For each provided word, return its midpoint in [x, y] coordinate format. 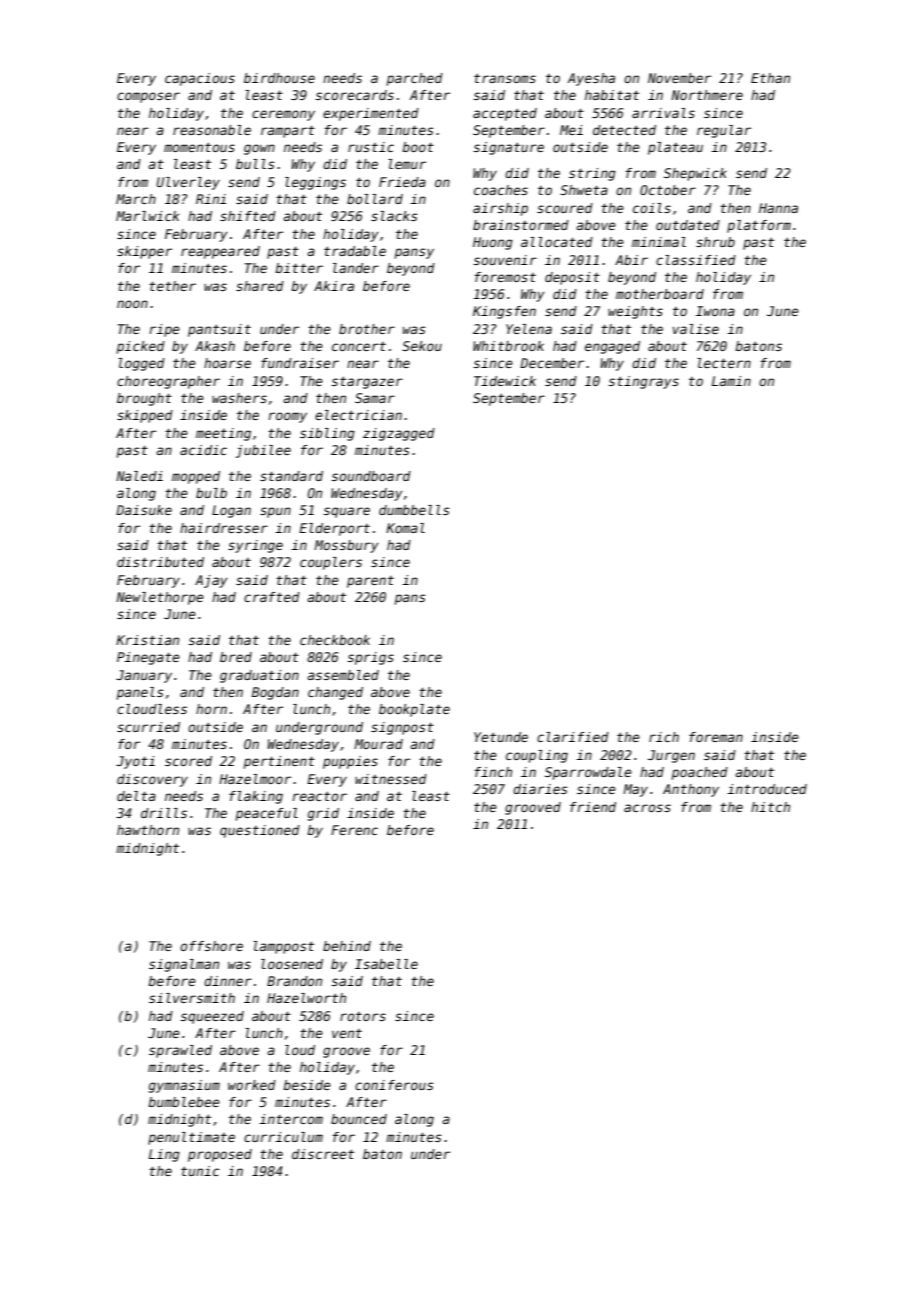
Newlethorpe [160, 598]
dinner [228, 981]
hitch [770, 807]
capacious [200, 79]
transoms [505, 78]
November [679, 78]
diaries [540, 789]
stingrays [644, 382]
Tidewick [505, 381]
